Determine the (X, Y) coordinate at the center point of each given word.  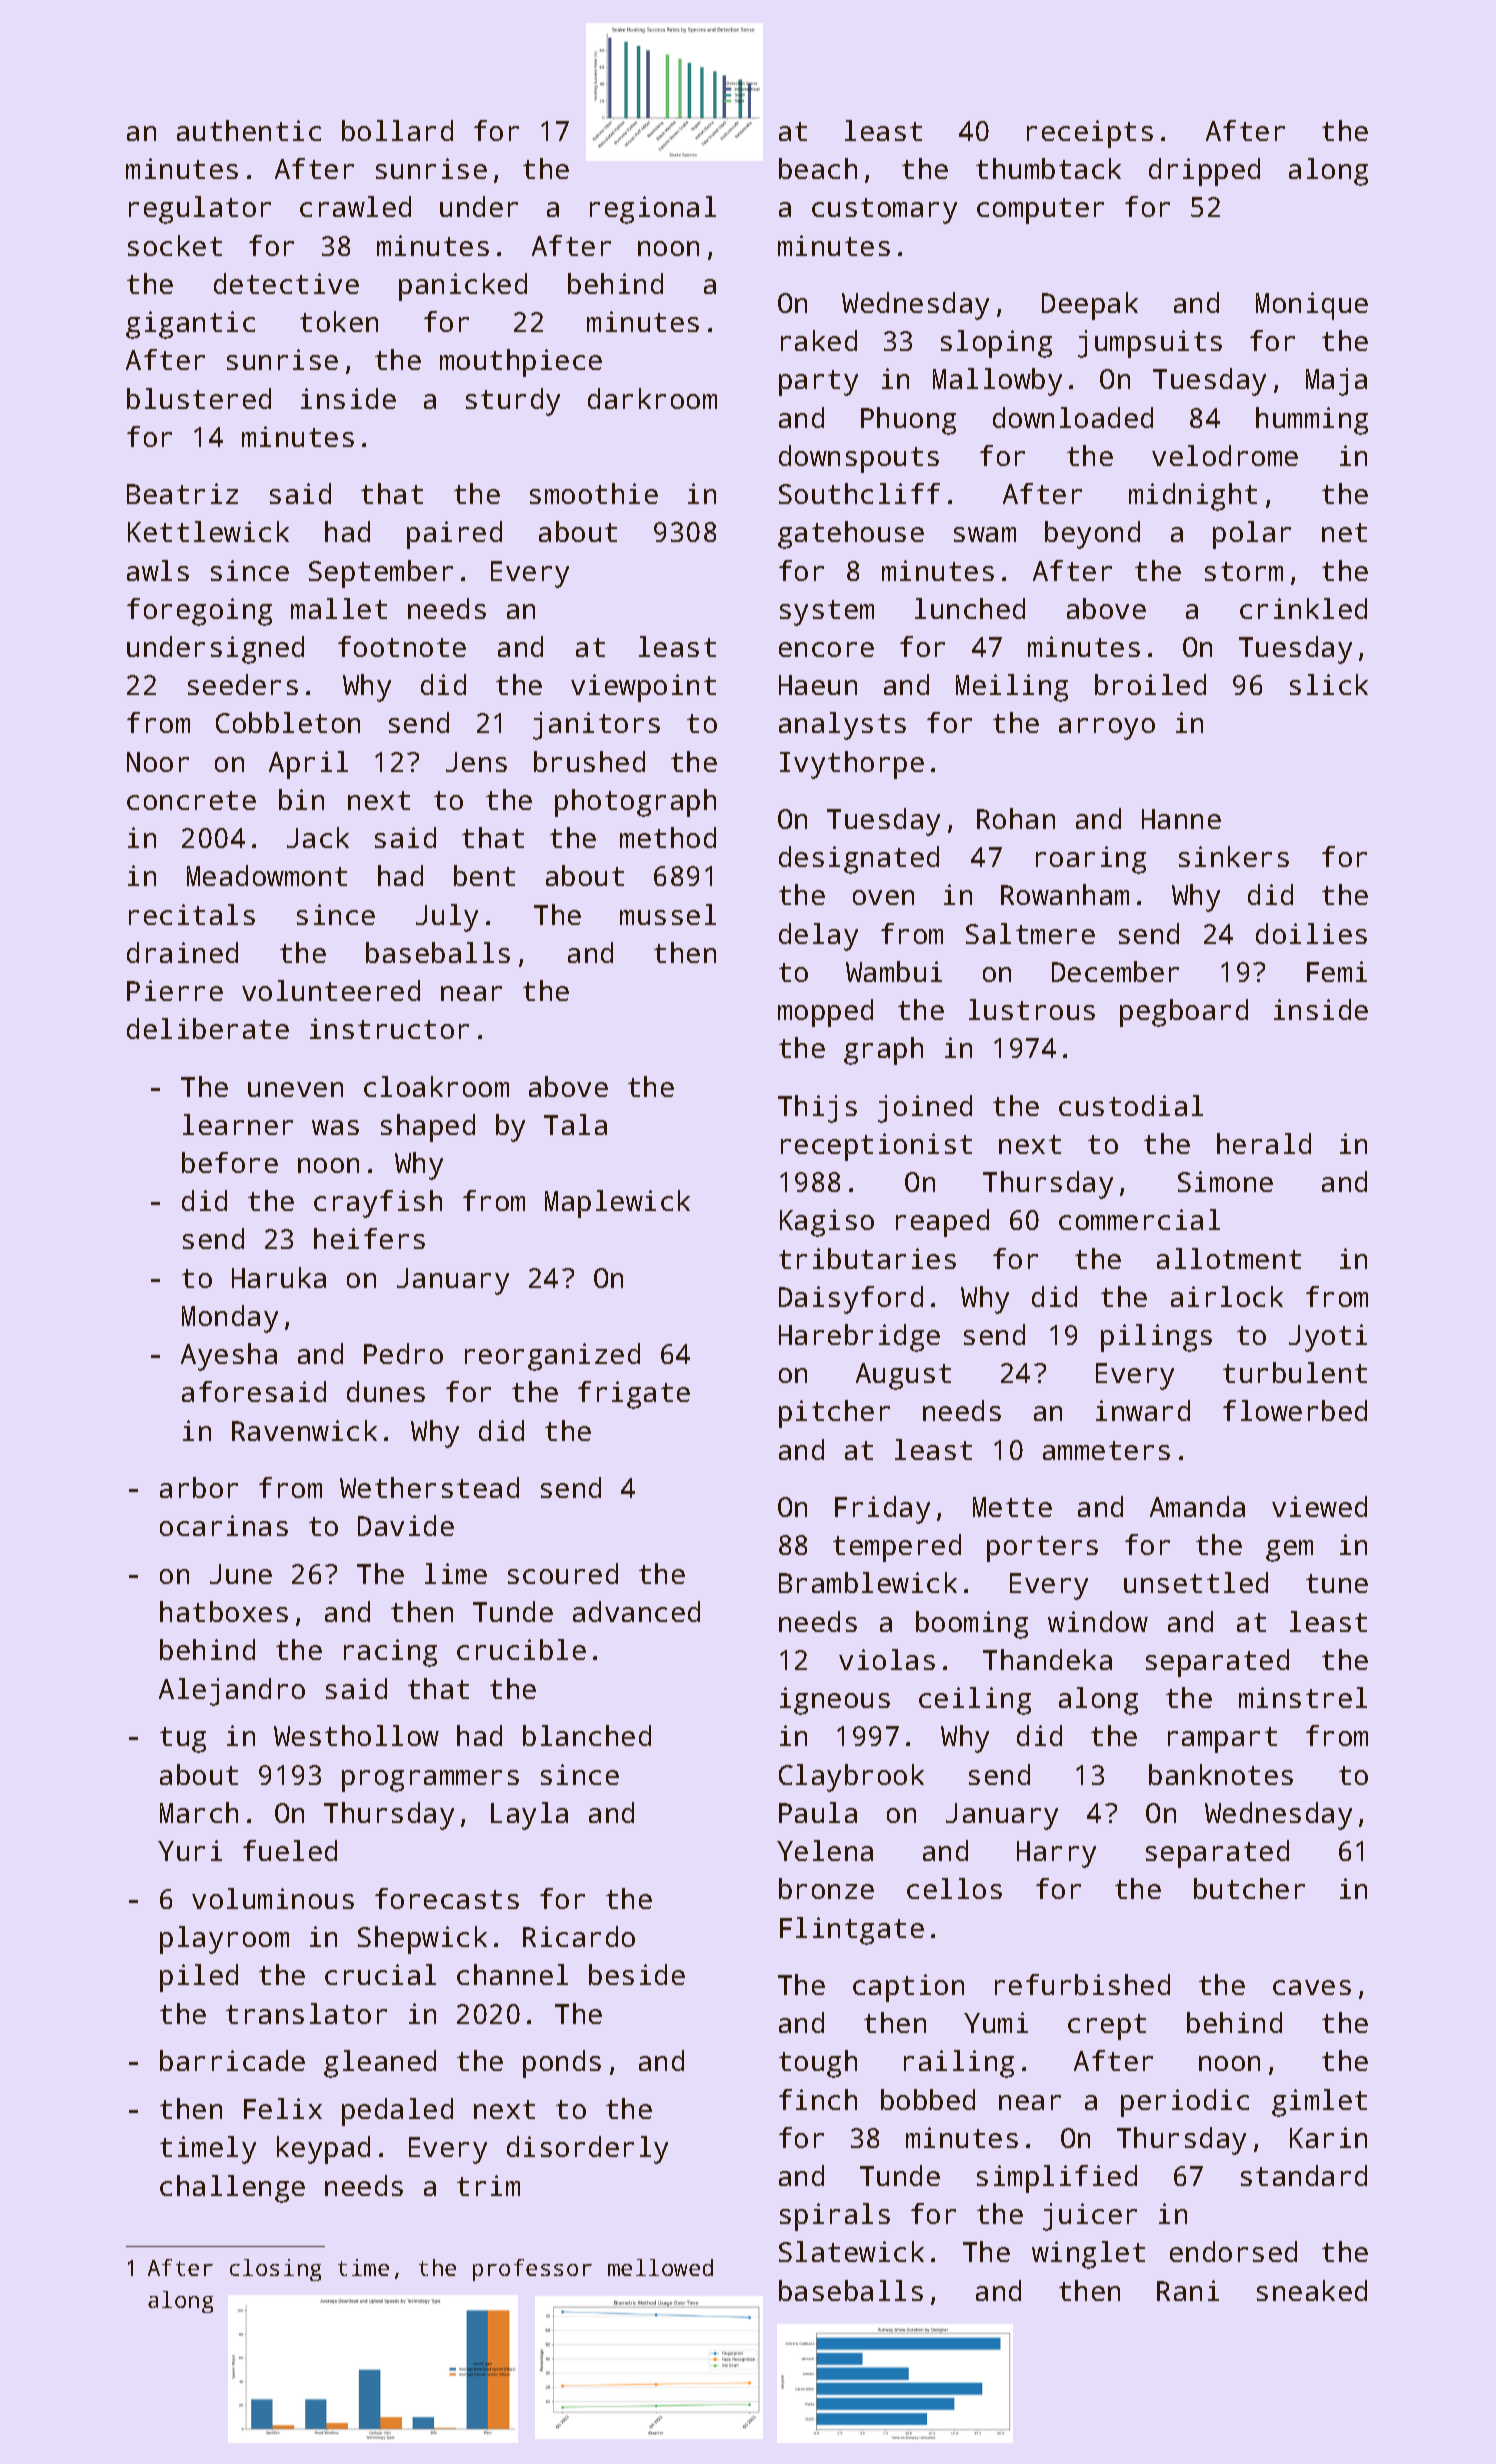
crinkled (1303, 608)
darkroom (652, 398)
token (339, 321)
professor (532, 2270)
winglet (1088, 2255)
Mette (1012, 1507)
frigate (634, 1395)
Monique (1312, 306)
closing (275, 2270)
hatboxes (224, 1611)
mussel (668, 914)
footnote (402, 646)
